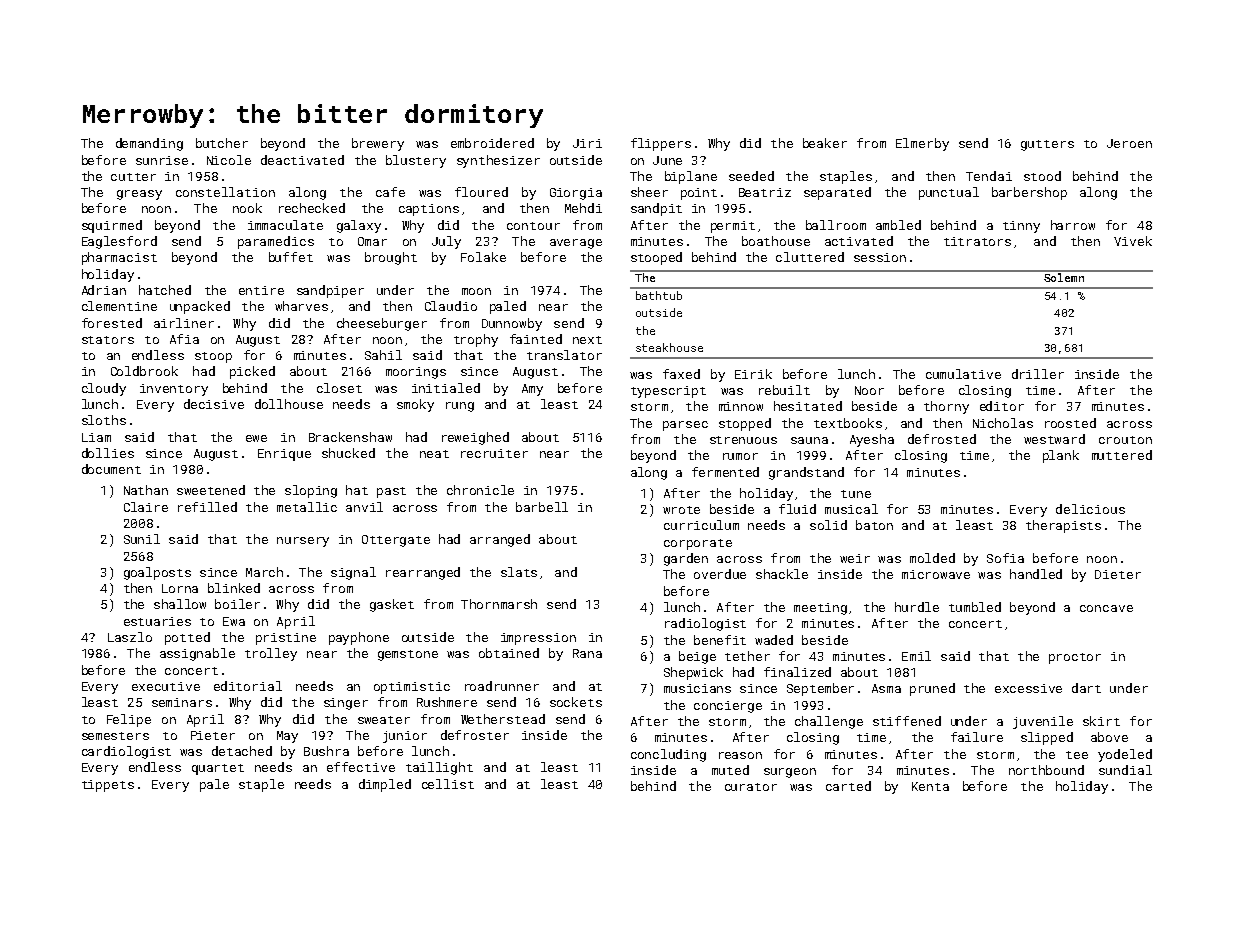 The width and height of the screenshot is (1233, 952). I want to click on tippets, so click(108, 786).
